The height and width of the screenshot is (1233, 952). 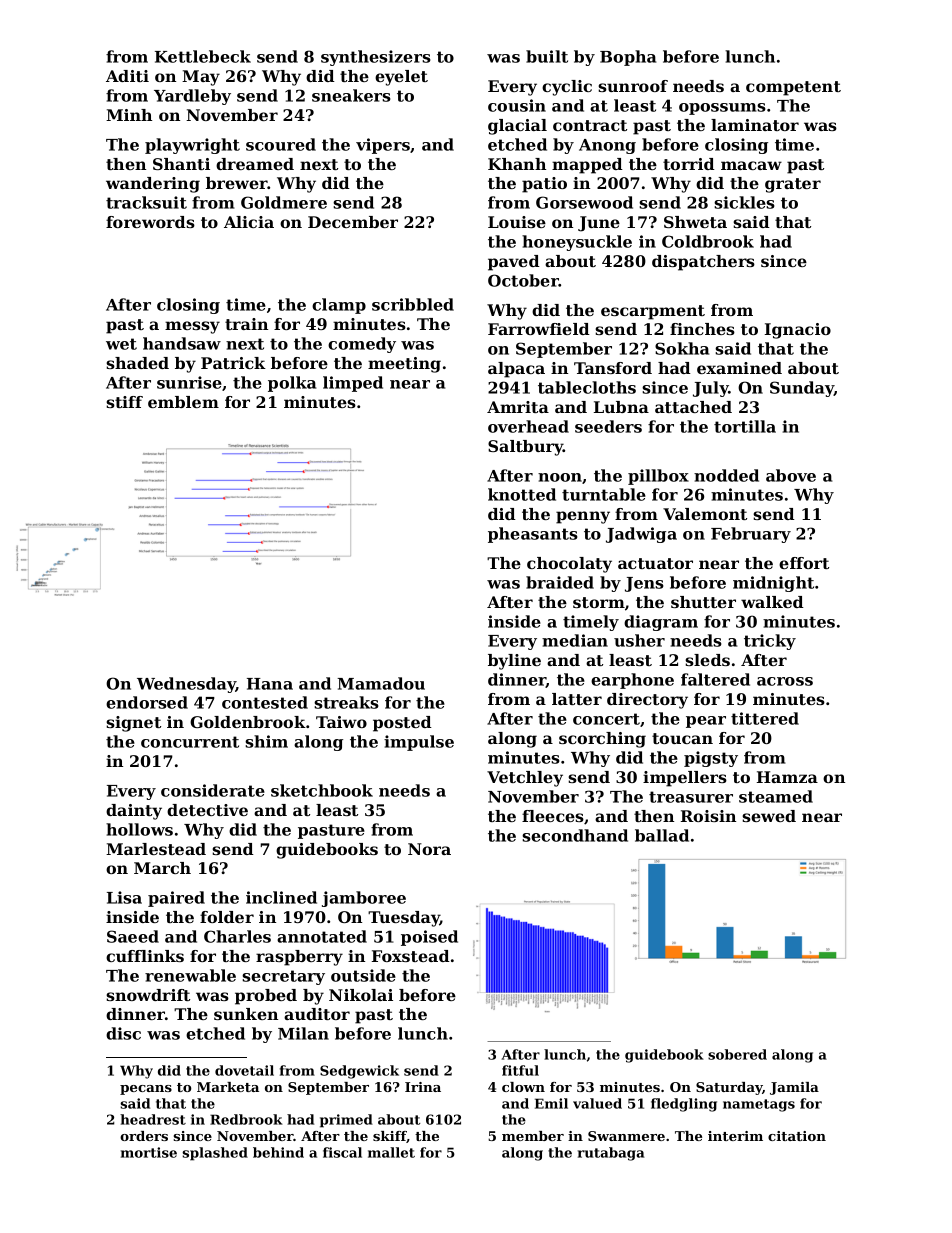 I want to click on scoured, so click(x=281, y=144).
